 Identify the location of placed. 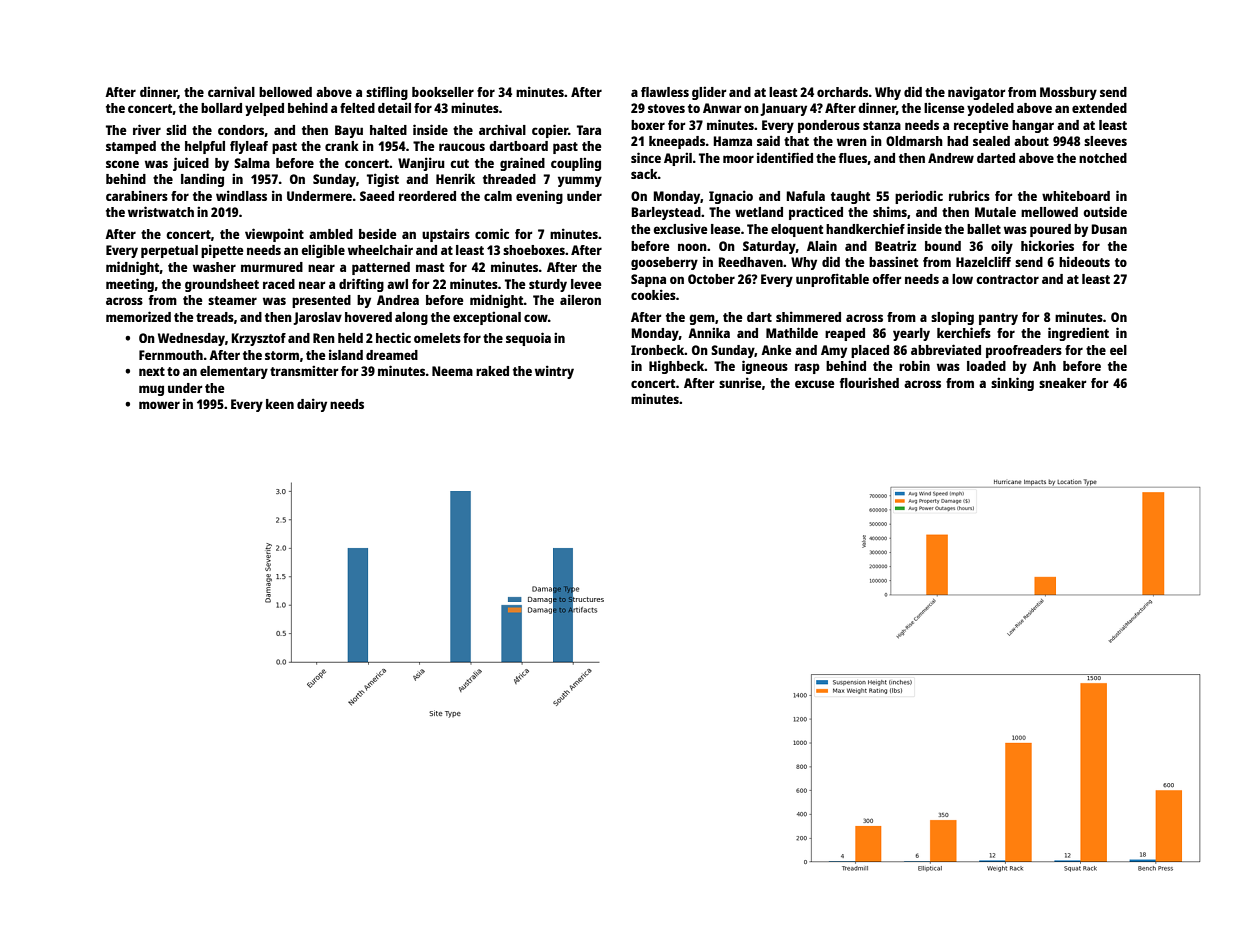
(870, 351).
